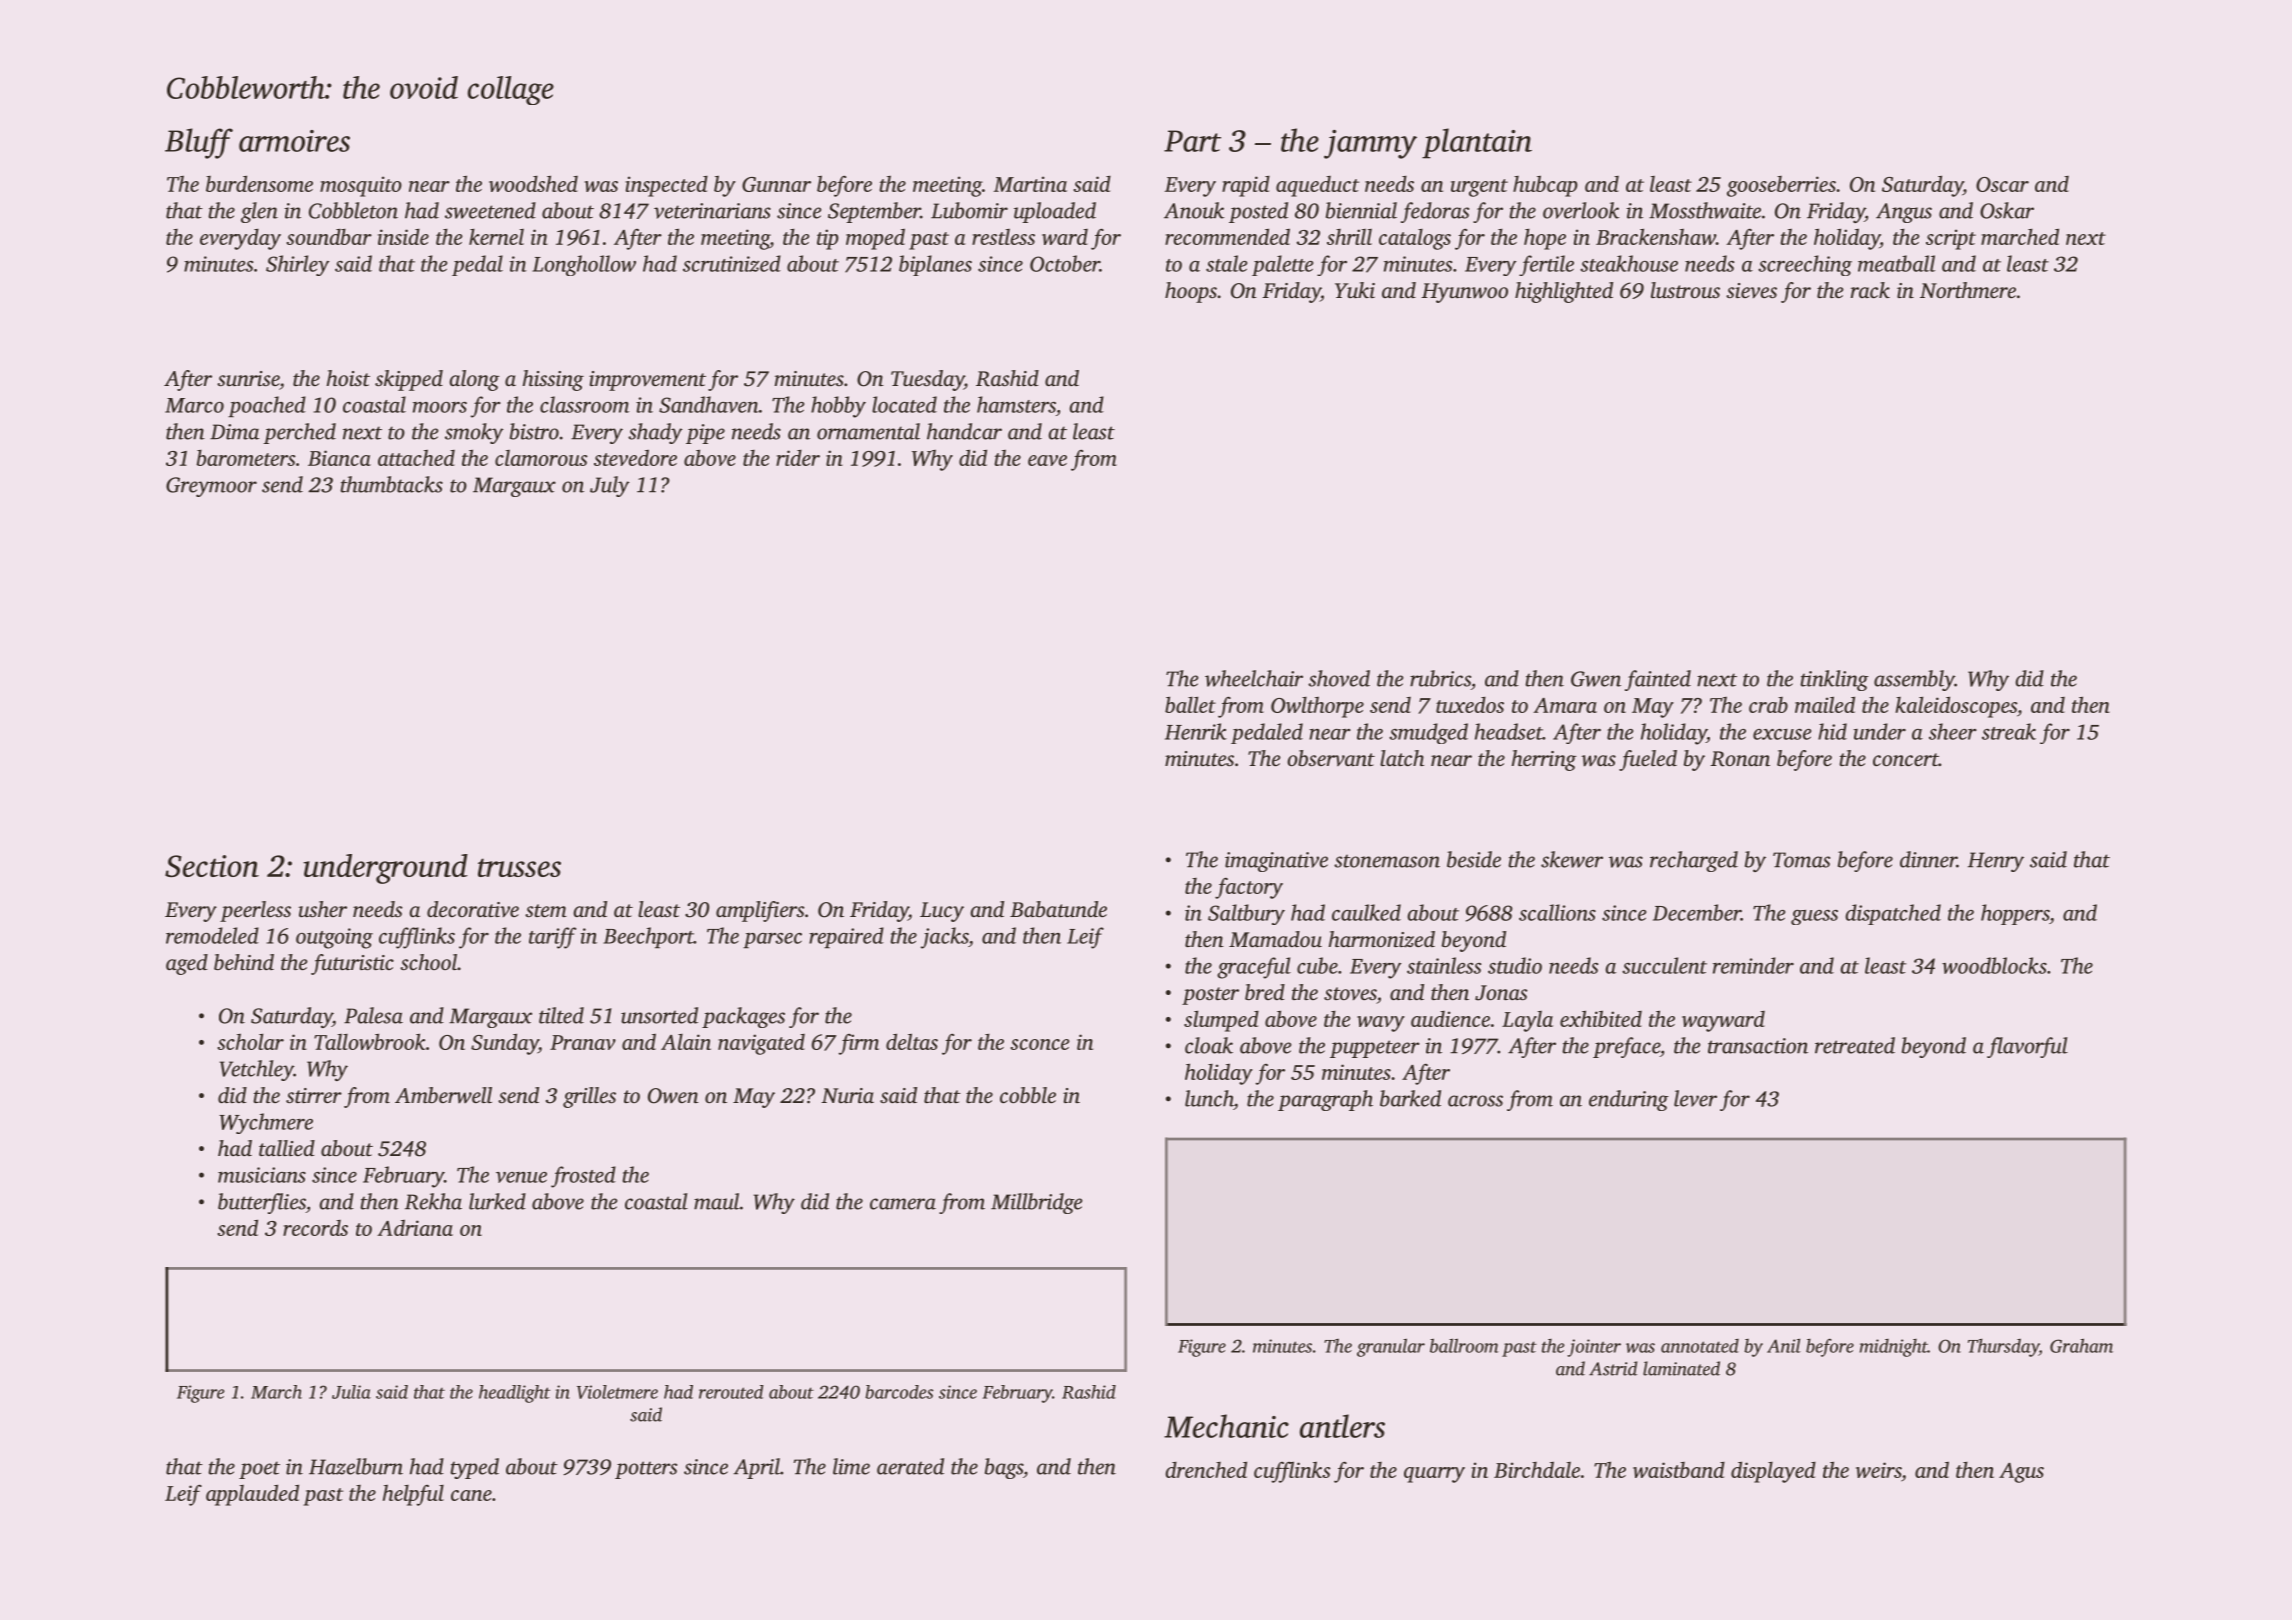 Image resolution: width=2292 pixels, height=1620 pixels. Describe the element at coordinates (391, 484) in the document. I see `thumbtacks` at that location.
